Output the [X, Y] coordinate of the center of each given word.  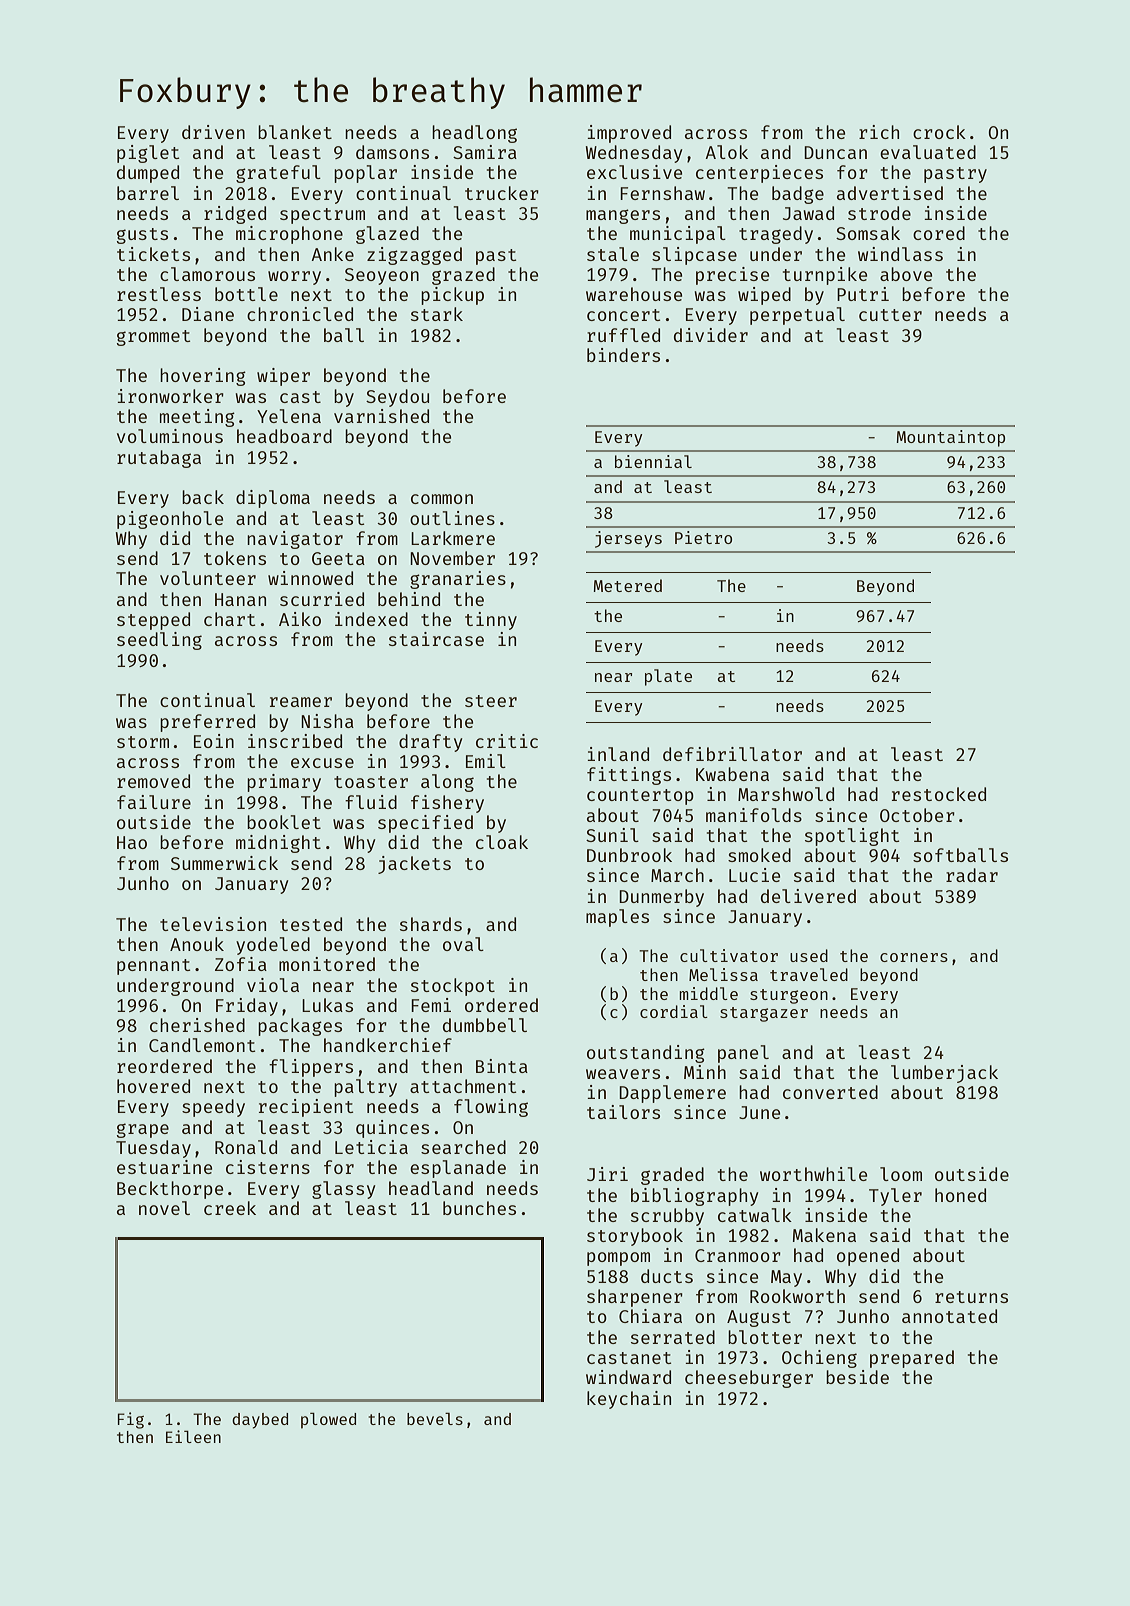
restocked [939, 794]
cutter [890, 315]
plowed [328, 1420]
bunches [479, 1208]
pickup [452, 296]
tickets [153, 254]
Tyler [895, 1197]
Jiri [607, 1174]
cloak [502, 842]
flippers [311, 1068]
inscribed [295, 741]
